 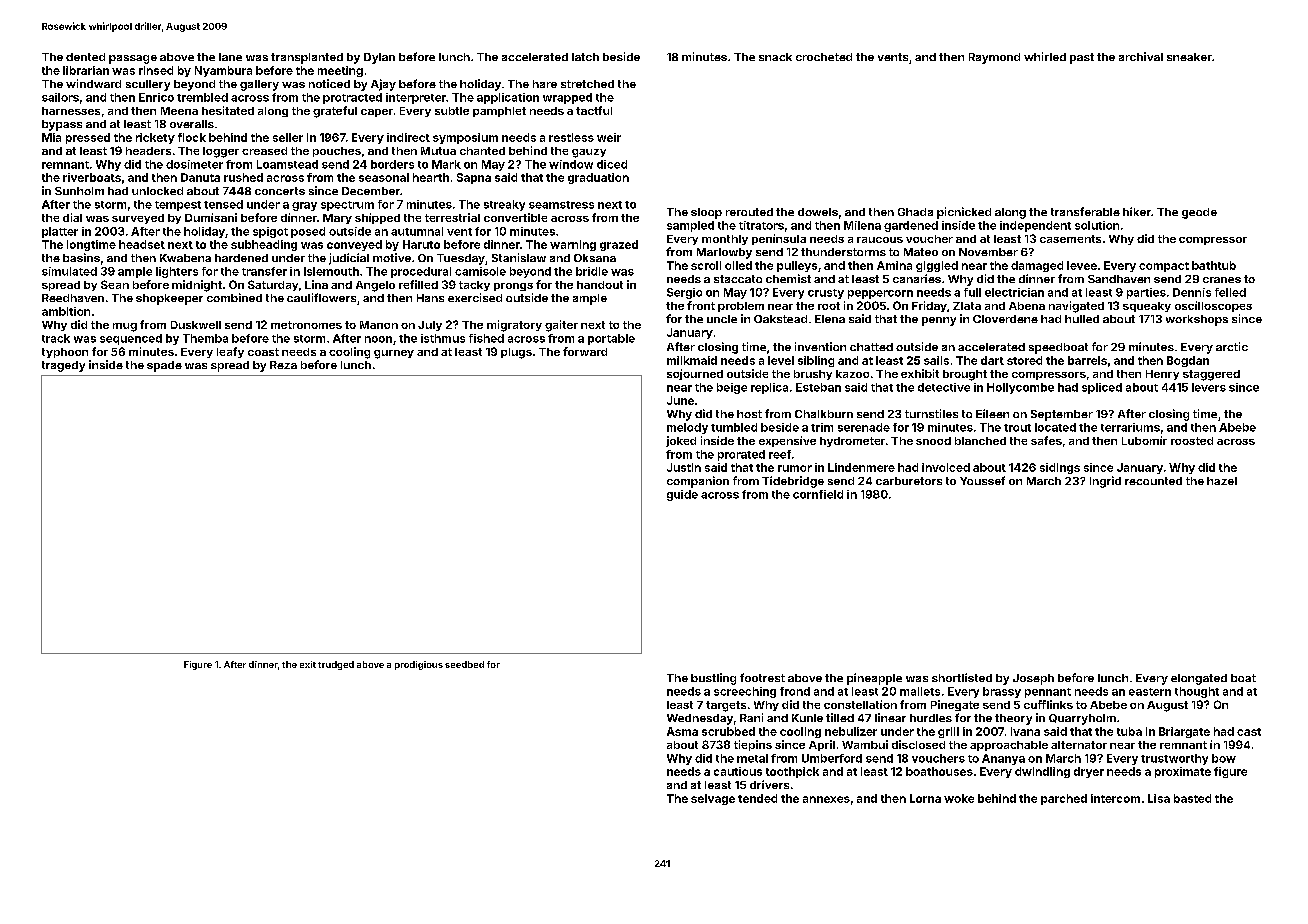 I want to click on dosimeter, so click(x=194, y=164).
